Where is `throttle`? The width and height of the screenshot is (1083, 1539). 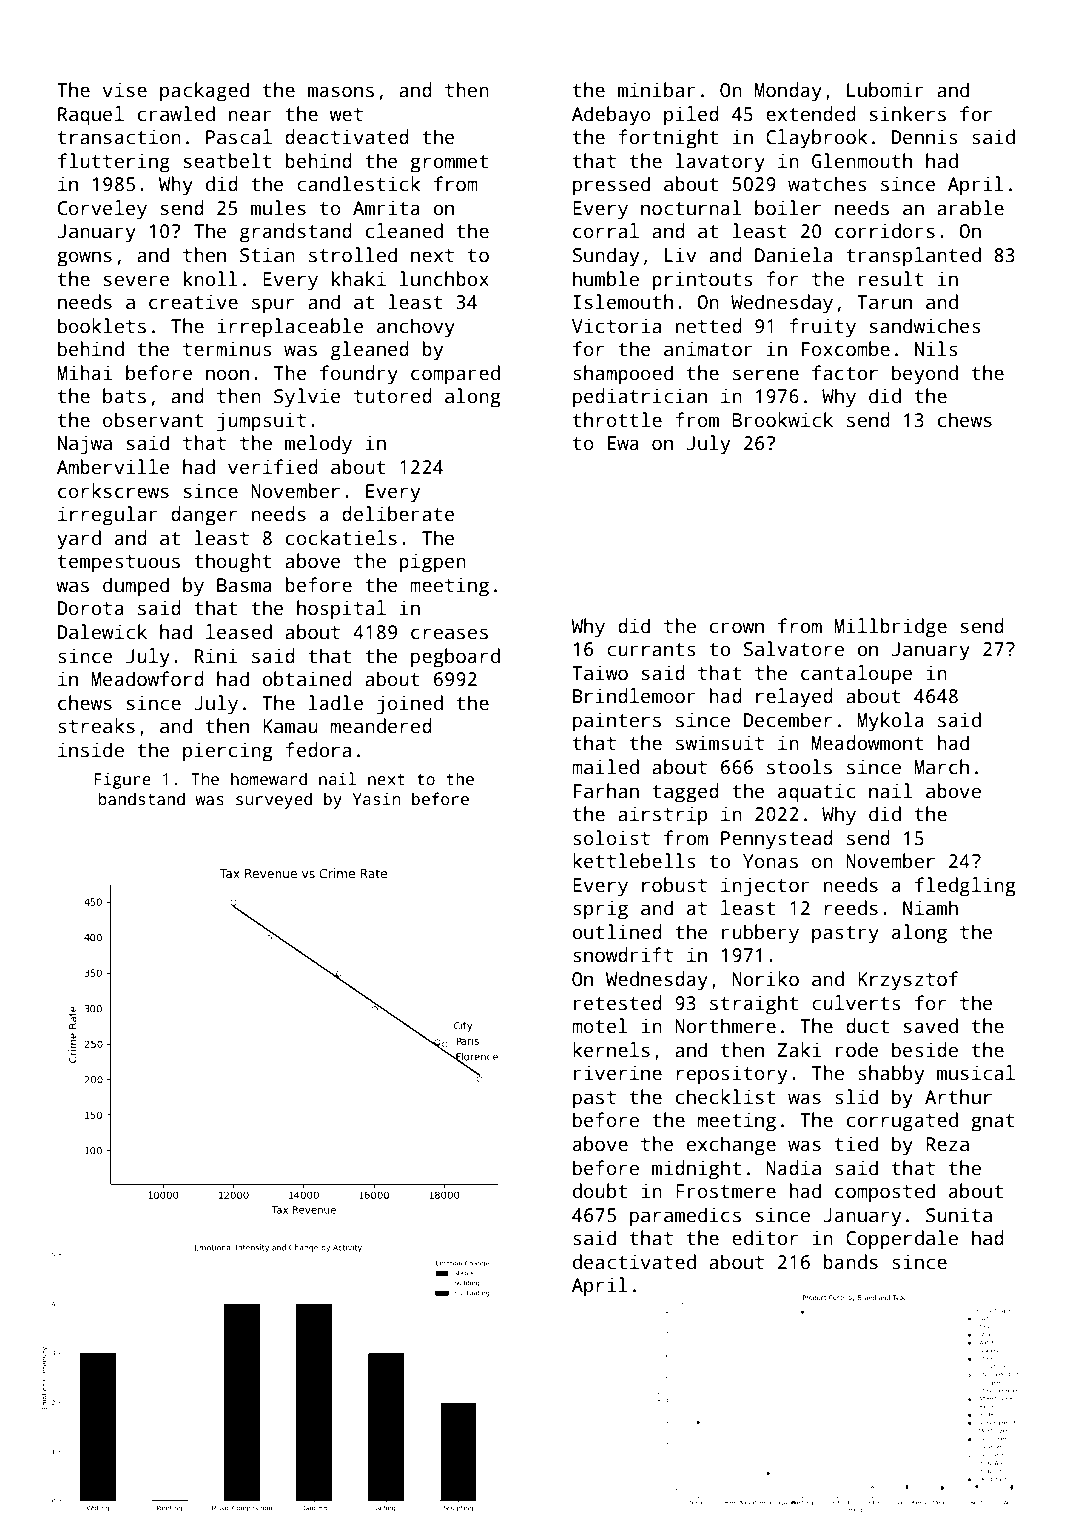
throttle is located at coordinates (617, 420).
